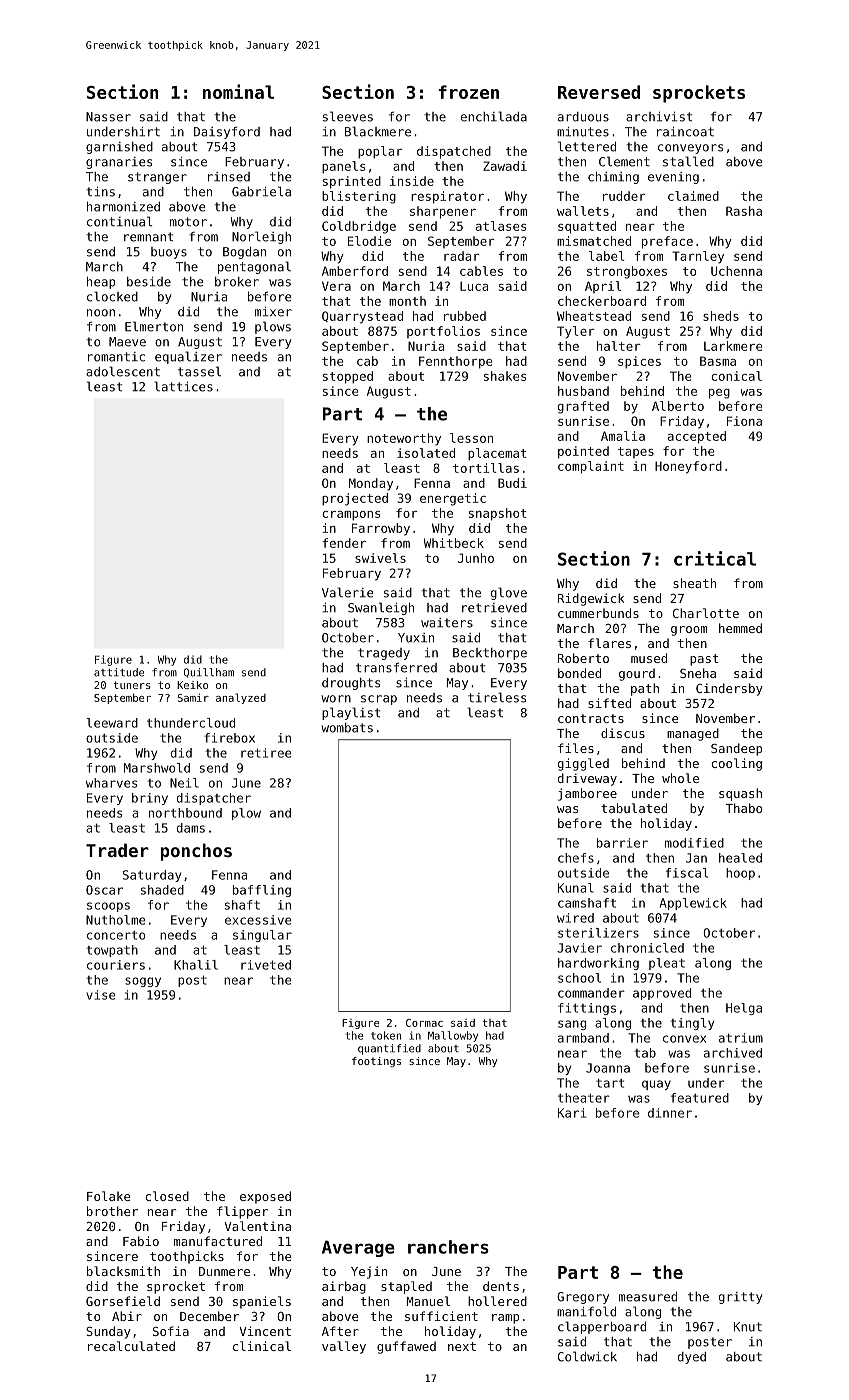 Image resolution: width=849 pixels, height=1400 pixels. I want to click on quay, so click(656, 1085).
